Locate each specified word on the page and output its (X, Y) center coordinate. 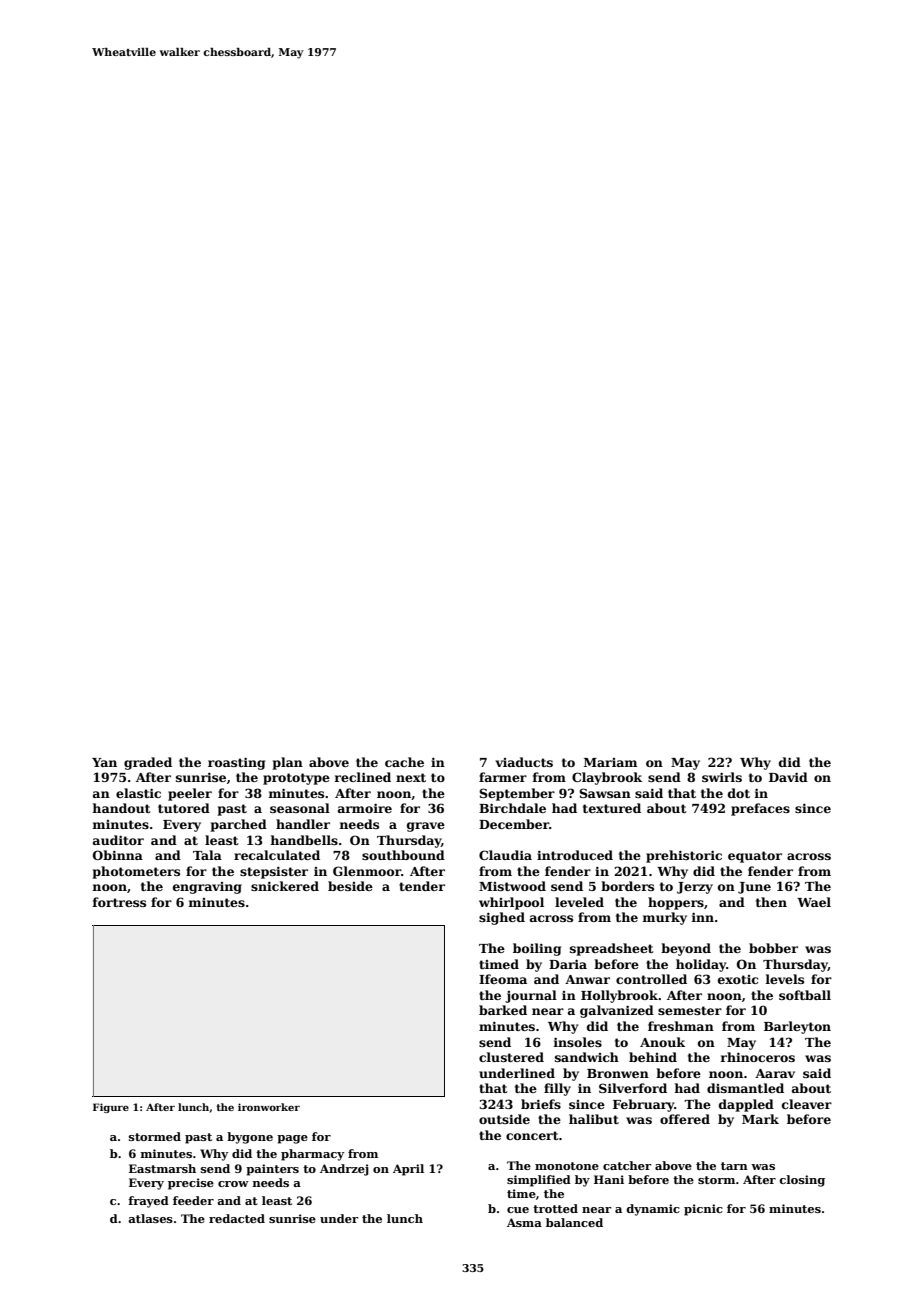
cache (404, 762)
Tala (207, 855)
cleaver (807, 1104)
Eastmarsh (162, 1168)
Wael (814, 902)
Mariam (610, 762)
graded (148, 763)
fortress (119, 902)
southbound (403, 855)
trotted (555, 1208)
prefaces (760, 809)
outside (504, 1119)
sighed (502, 918)
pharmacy (312, 1155)
